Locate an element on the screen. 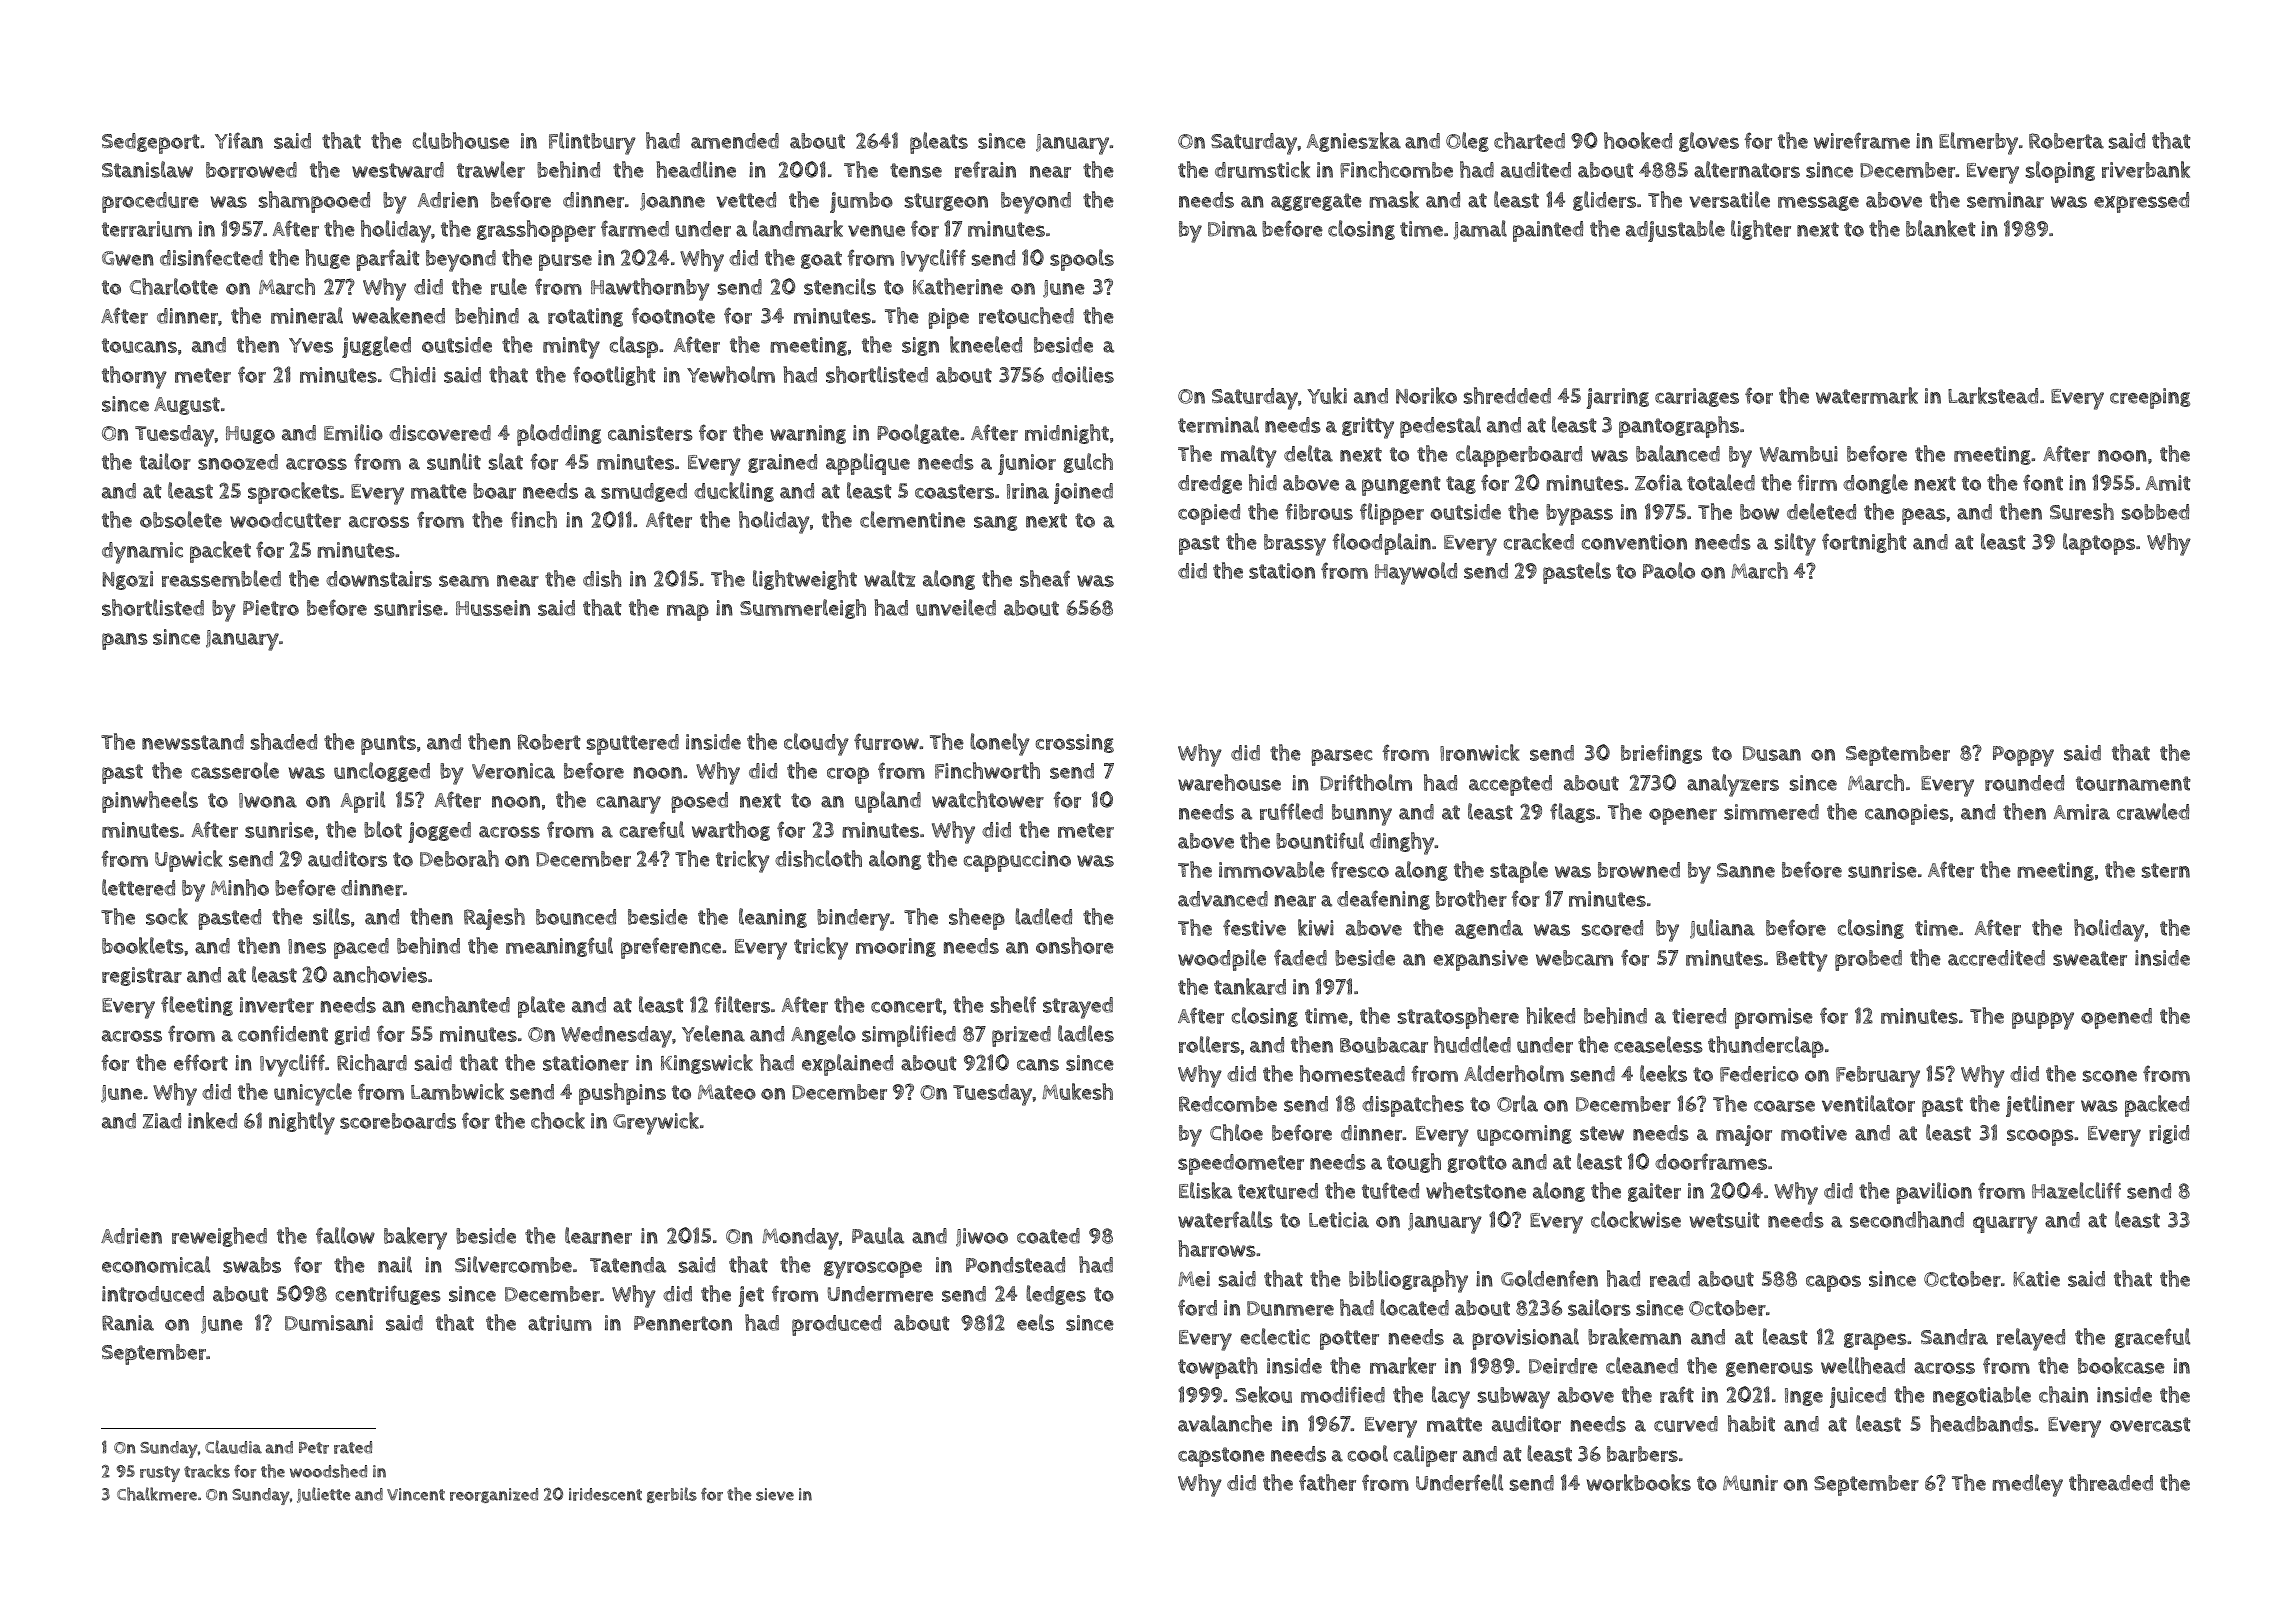 The image size is (2292, 1620). Elmerby is located at coordinates (1978, 143).
